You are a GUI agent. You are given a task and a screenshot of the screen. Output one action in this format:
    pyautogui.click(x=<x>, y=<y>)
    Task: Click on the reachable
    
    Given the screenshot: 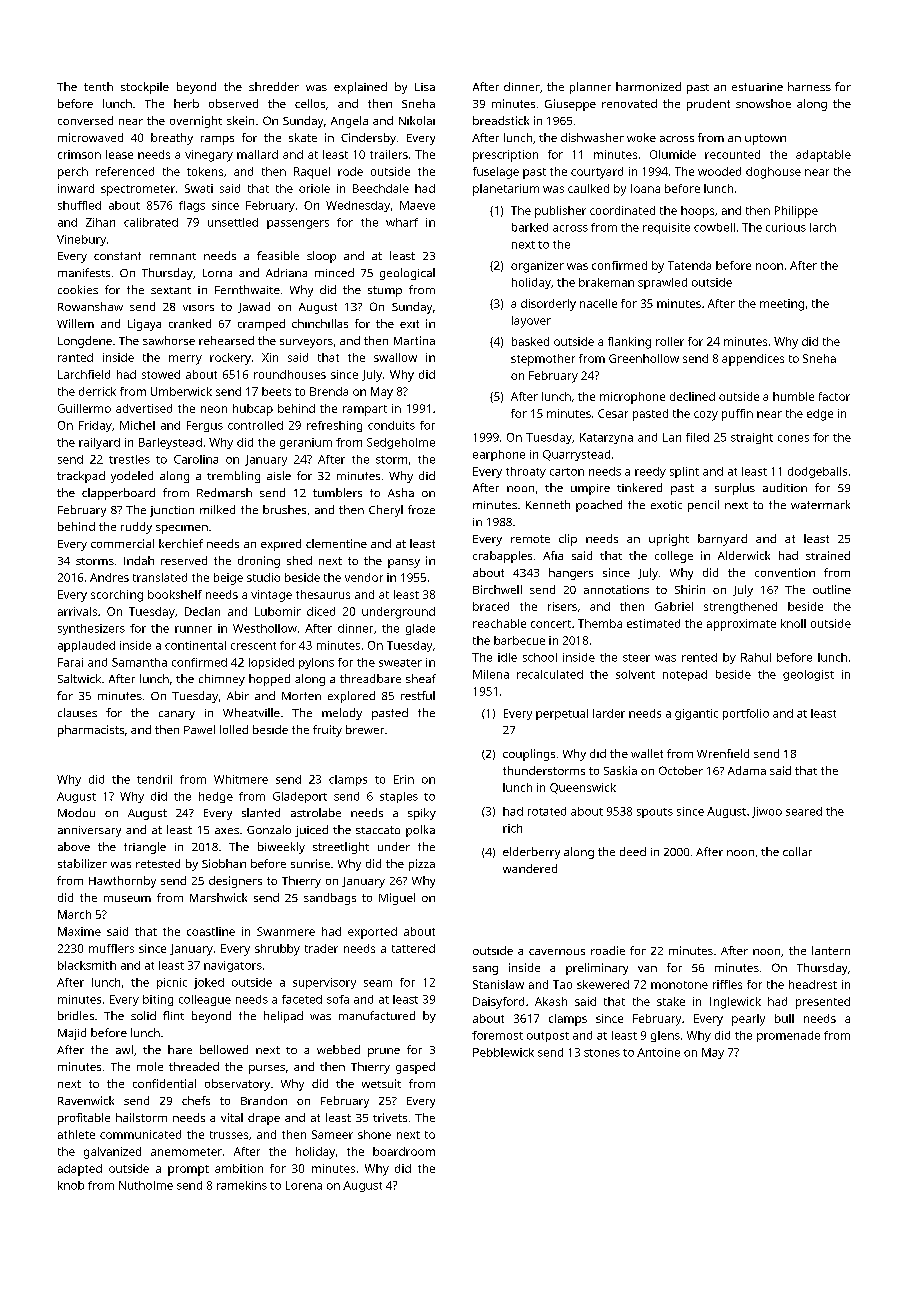 What is the action you would take?
    pyautogui.click(x=499, y=623)
